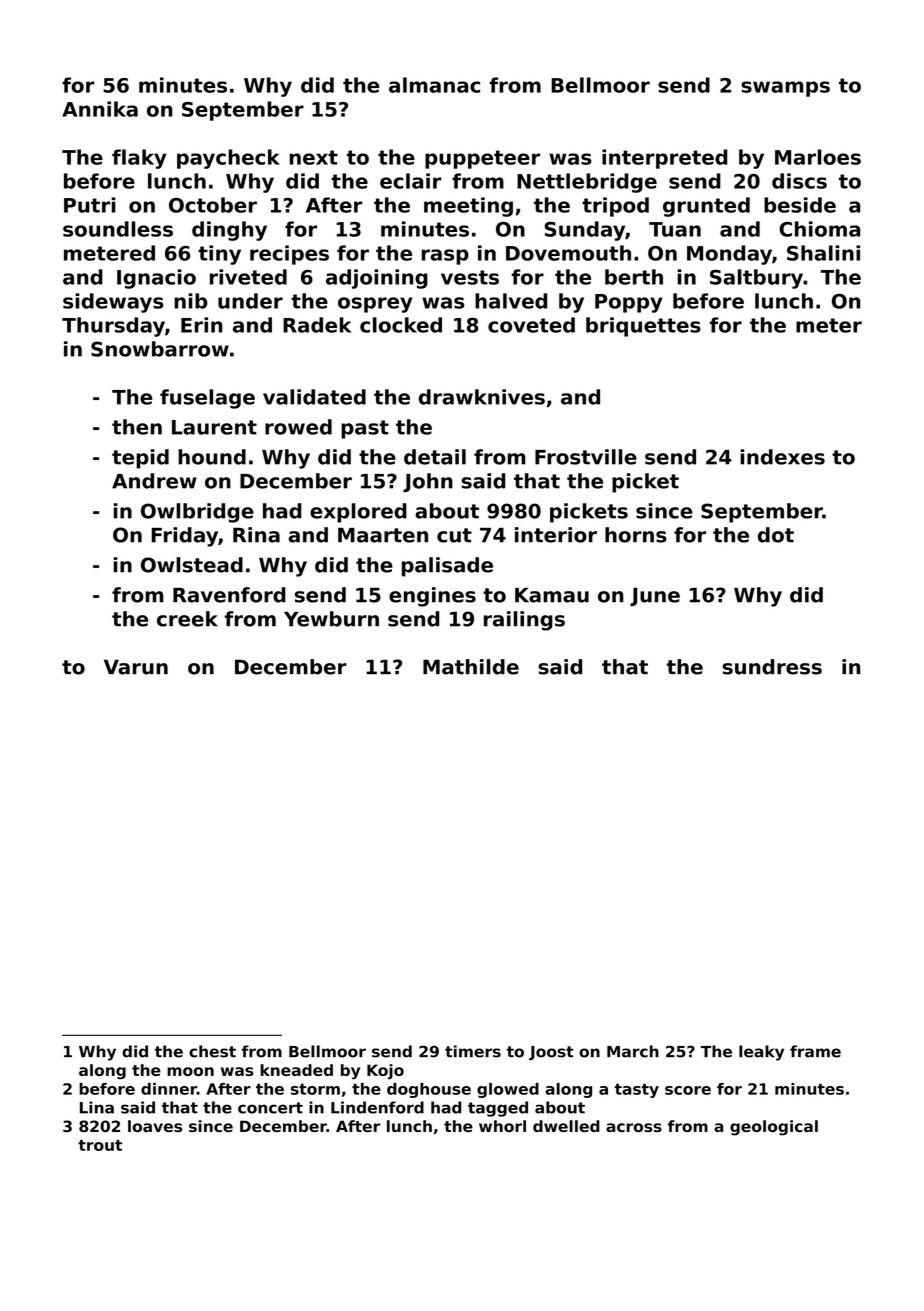  I want to click on interpreted, so click(664, 159).
